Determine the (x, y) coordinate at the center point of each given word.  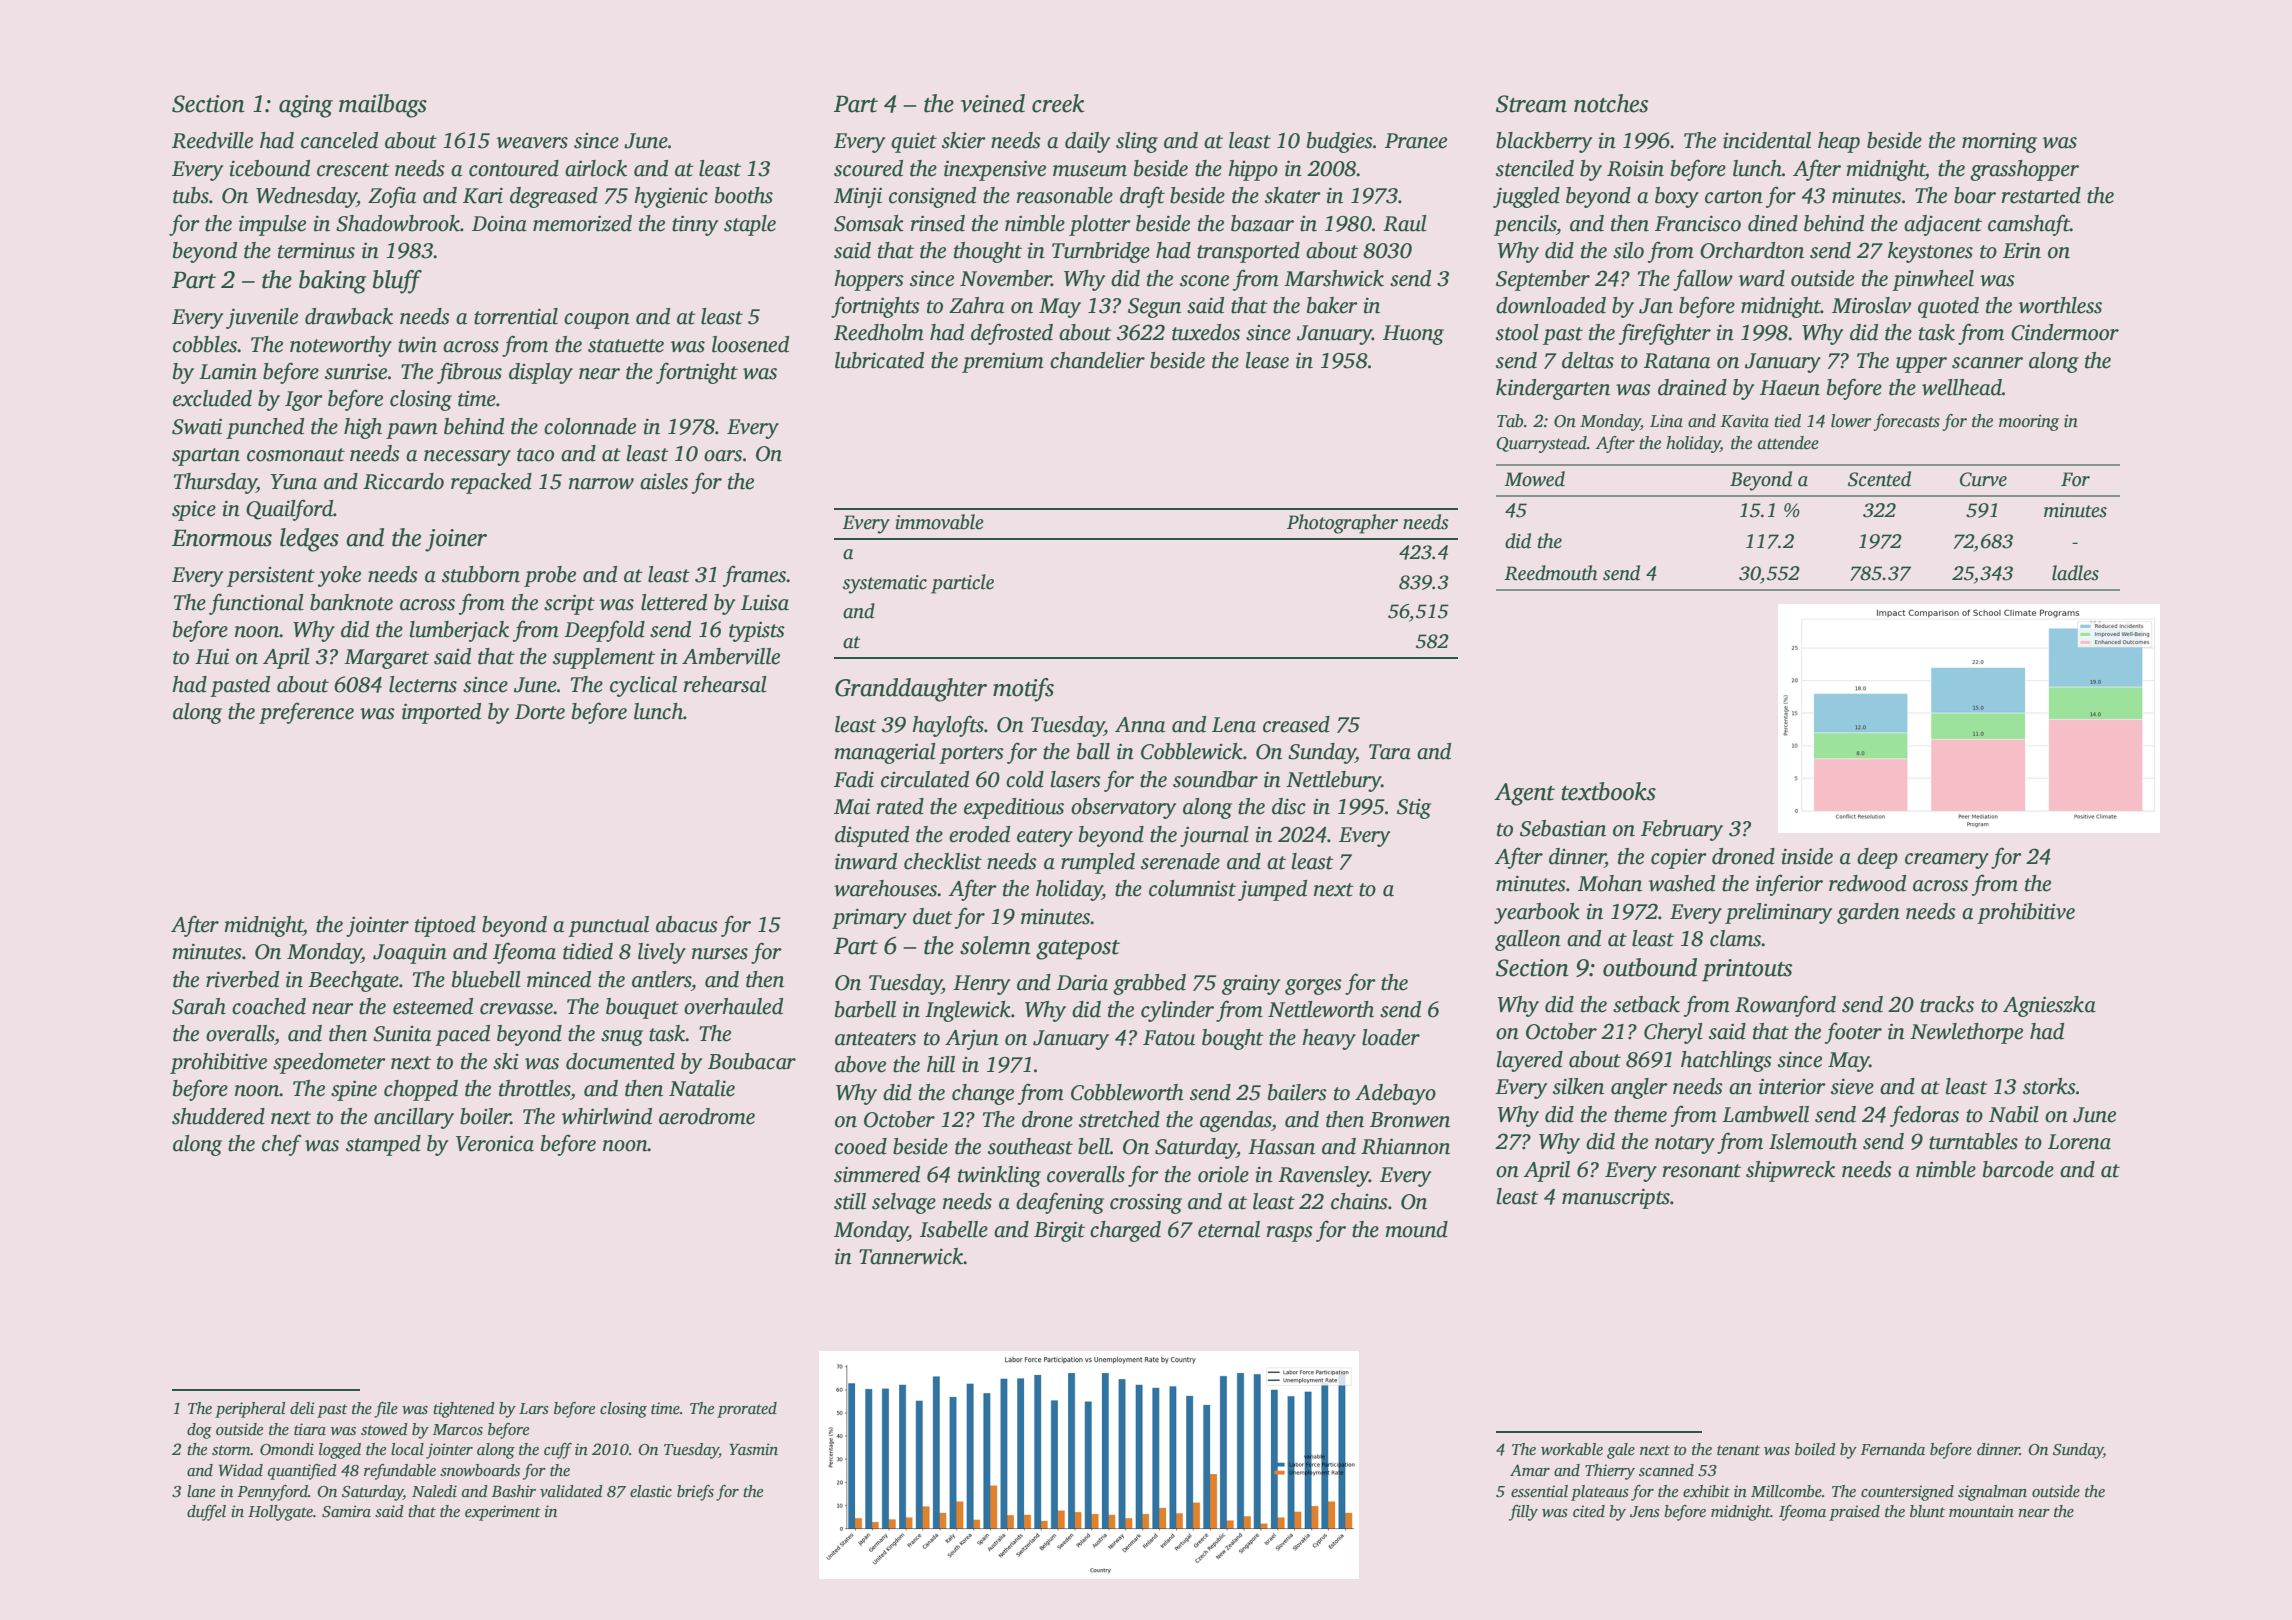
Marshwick (1334, 278)
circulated (925, 779)
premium (1003, 362)
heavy (1329, 1039)
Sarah (199, 1006)
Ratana (1677, 361)
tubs (191, 195)
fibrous (469, 373)
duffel (206, 1513)
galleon (1528, 940)
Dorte (540, 712)
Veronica (495, 1143)
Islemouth (1813, 1141)
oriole (1223, 1174)
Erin (2022, 251)
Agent (1524, 794)
